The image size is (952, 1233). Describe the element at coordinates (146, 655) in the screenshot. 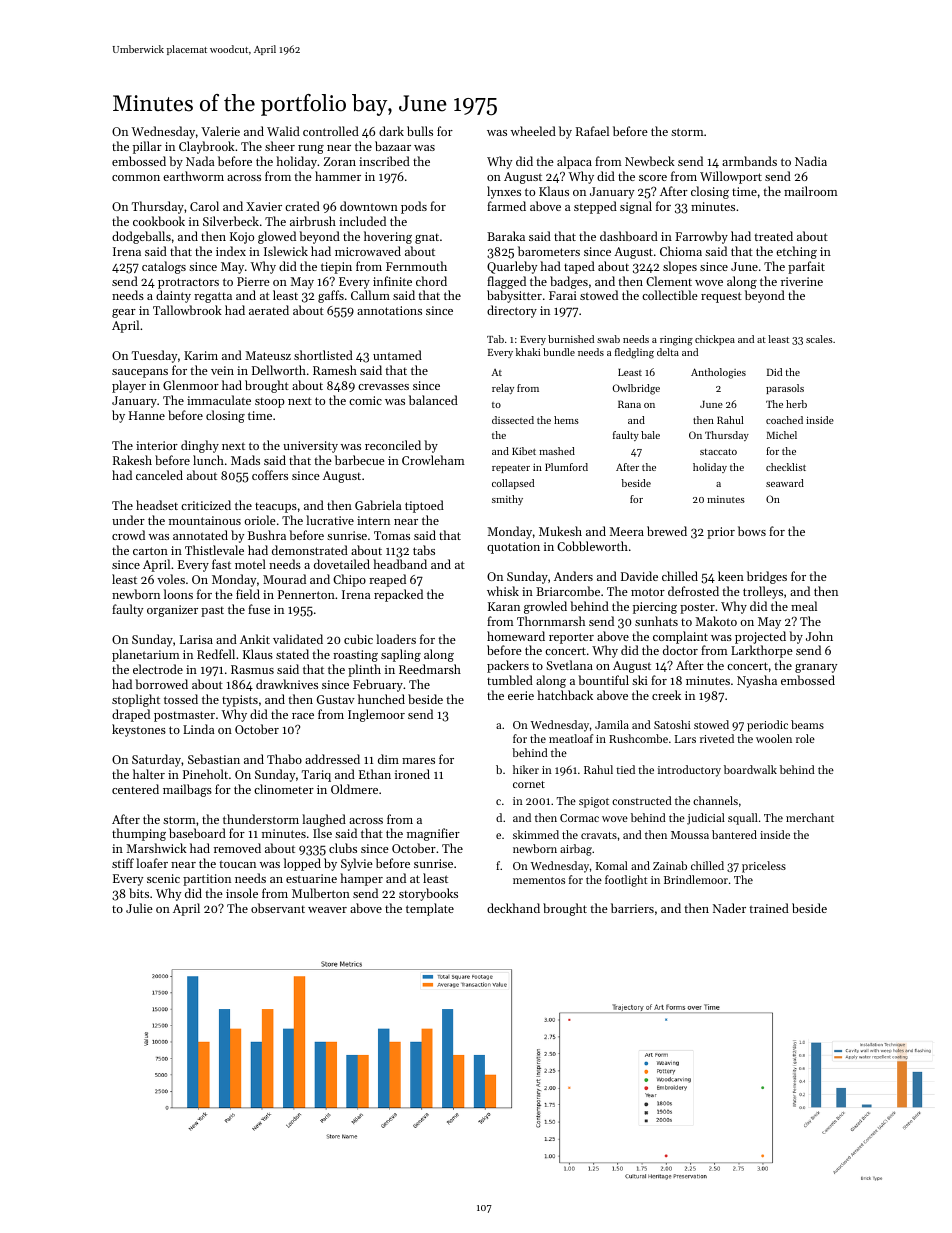

I see `planetarium` at that location.
